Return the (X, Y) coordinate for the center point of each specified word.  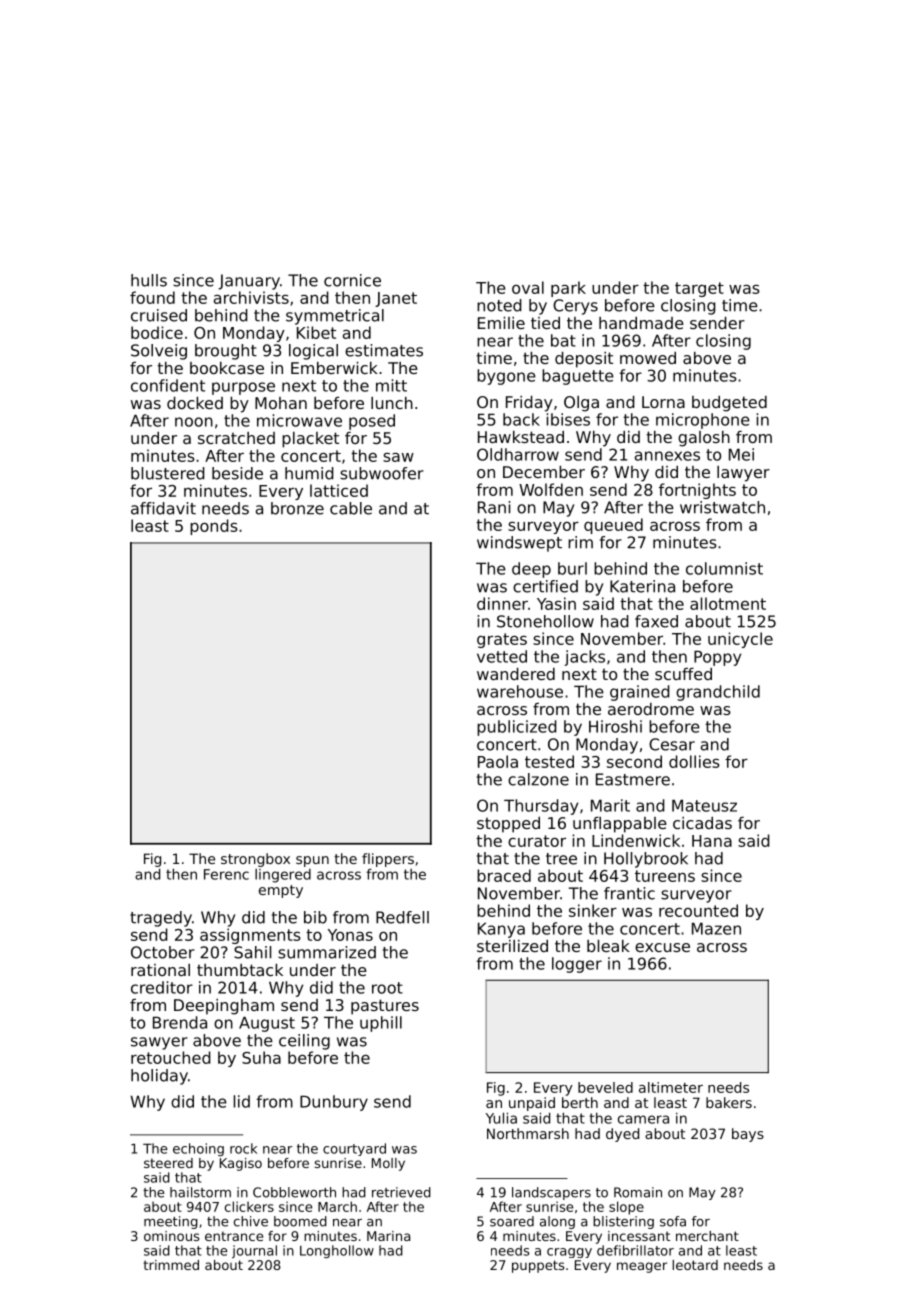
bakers (729, 1102)
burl (572, 568)
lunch (392, 403)
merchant (707, 1236)
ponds (214, 527)
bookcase (227, 368)
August (267, 1024)
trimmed (171, 1265)
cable (351, 508)
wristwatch (722, 507)
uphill (381, 1024)
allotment (728, 603)
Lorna (663, 402)
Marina (388, 1236)
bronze (297, 508)
